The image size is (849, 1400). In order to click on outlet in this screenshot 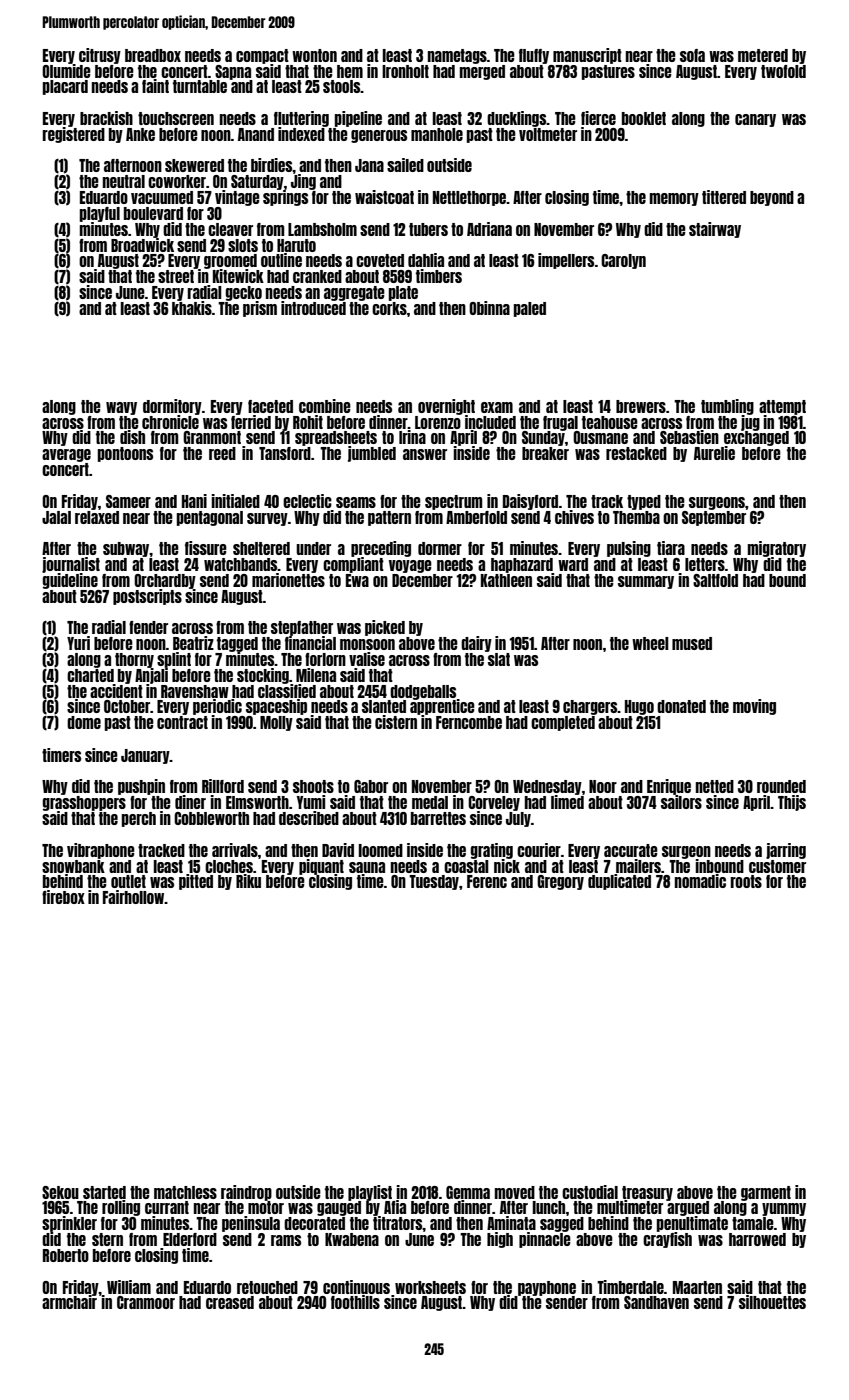, I will do `click(128, 881)`.
